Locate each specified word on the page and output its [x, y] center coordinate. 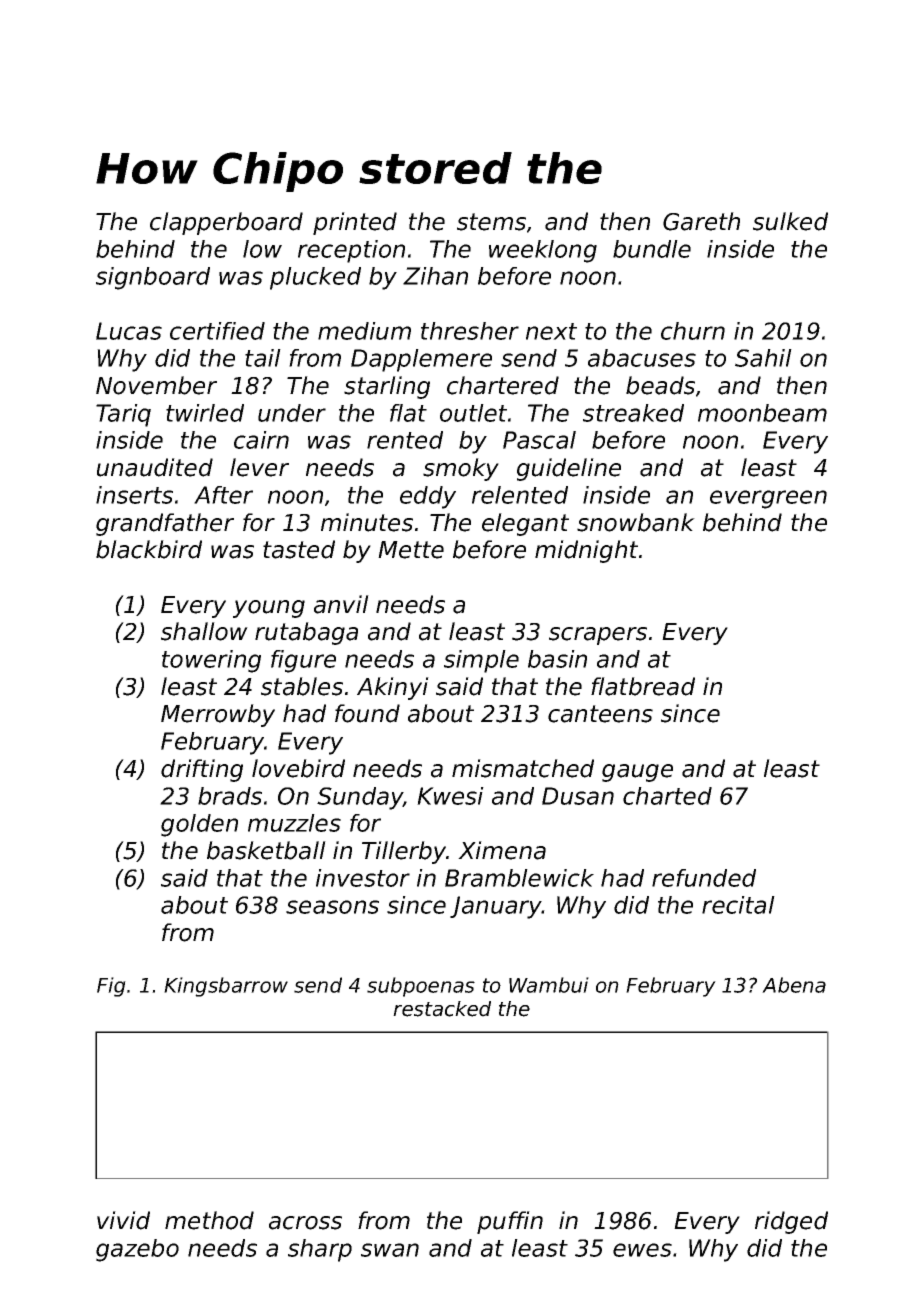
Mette [411, 550]
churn [693, 331]
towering [211, 661]
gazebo [137, 1250]
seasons [332, 907]
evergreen [768, 499]
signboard [153, 278]
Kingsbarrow [226, 987]
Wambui [549, 985]
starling [387, 387]
